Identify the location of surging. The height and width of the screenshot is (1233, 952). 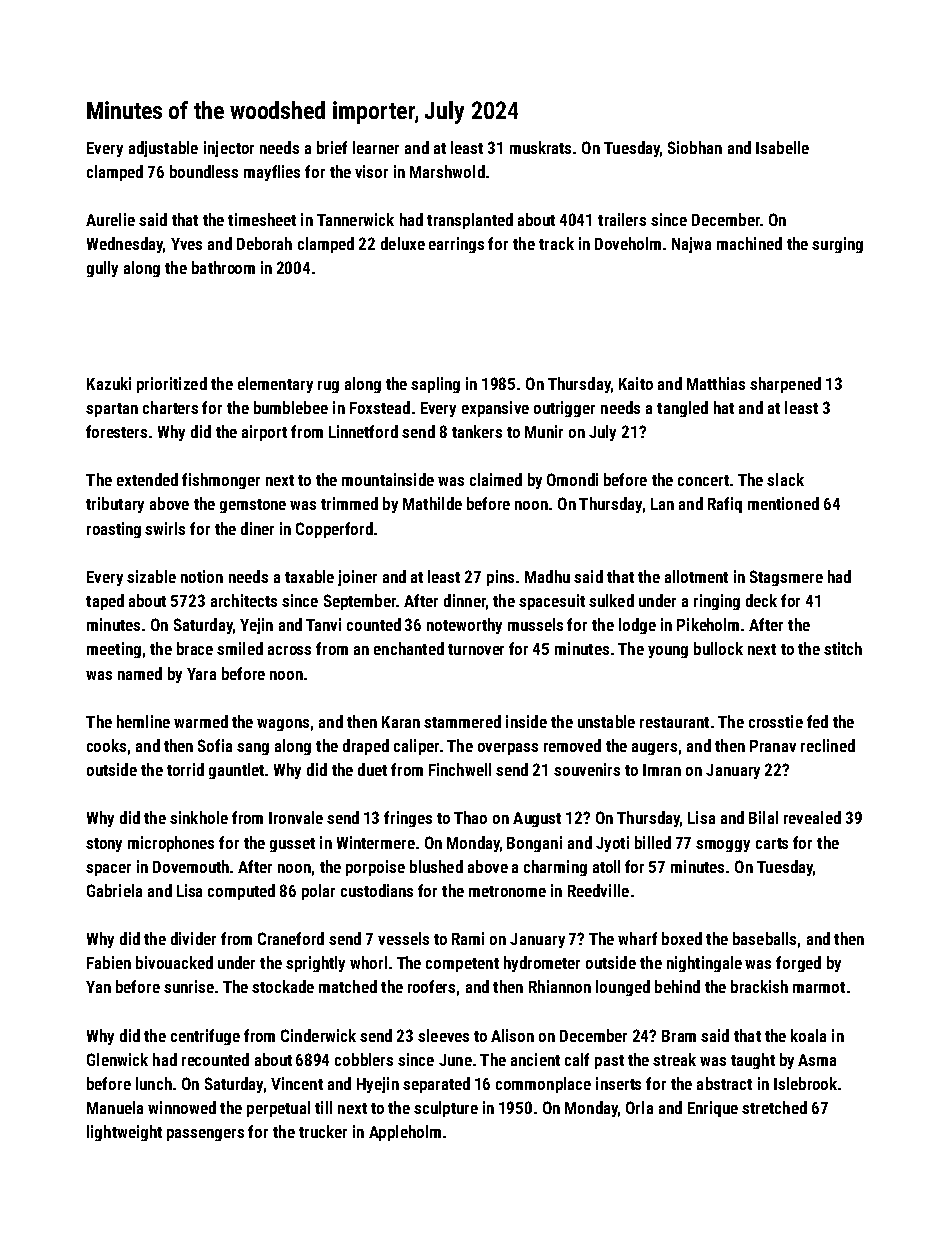
(837, 245).
